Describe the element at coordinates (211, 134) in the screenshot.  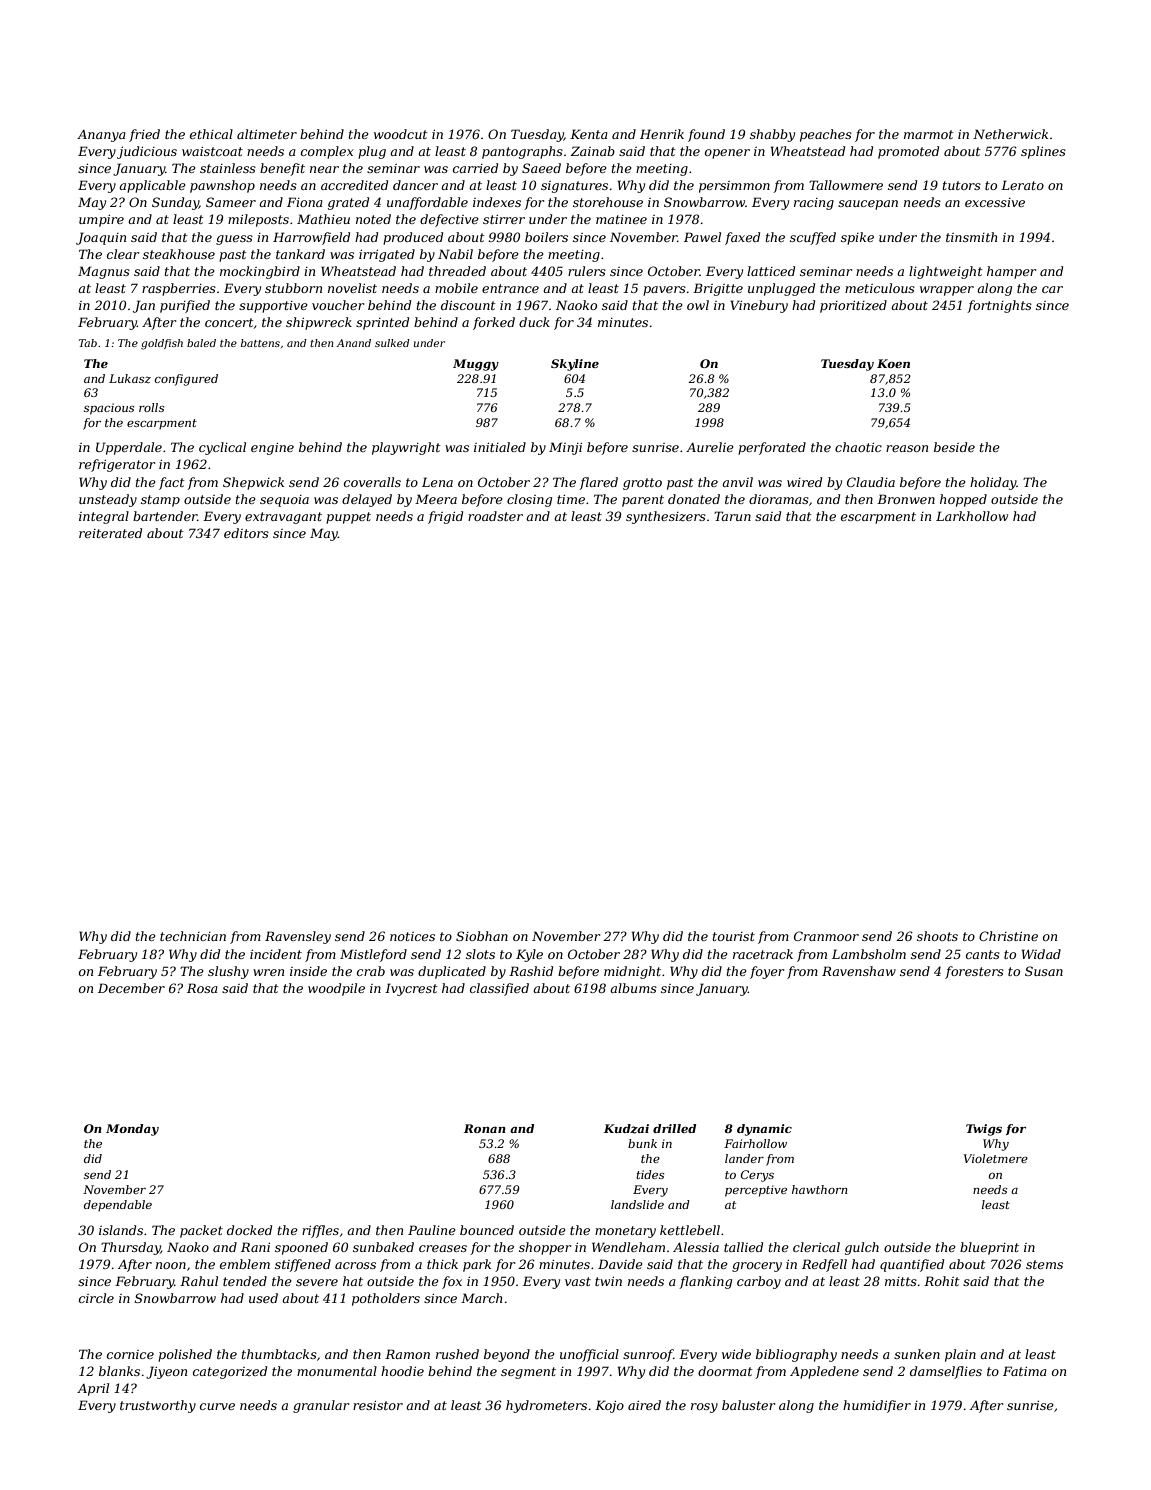
I see `ethical` at that location.
